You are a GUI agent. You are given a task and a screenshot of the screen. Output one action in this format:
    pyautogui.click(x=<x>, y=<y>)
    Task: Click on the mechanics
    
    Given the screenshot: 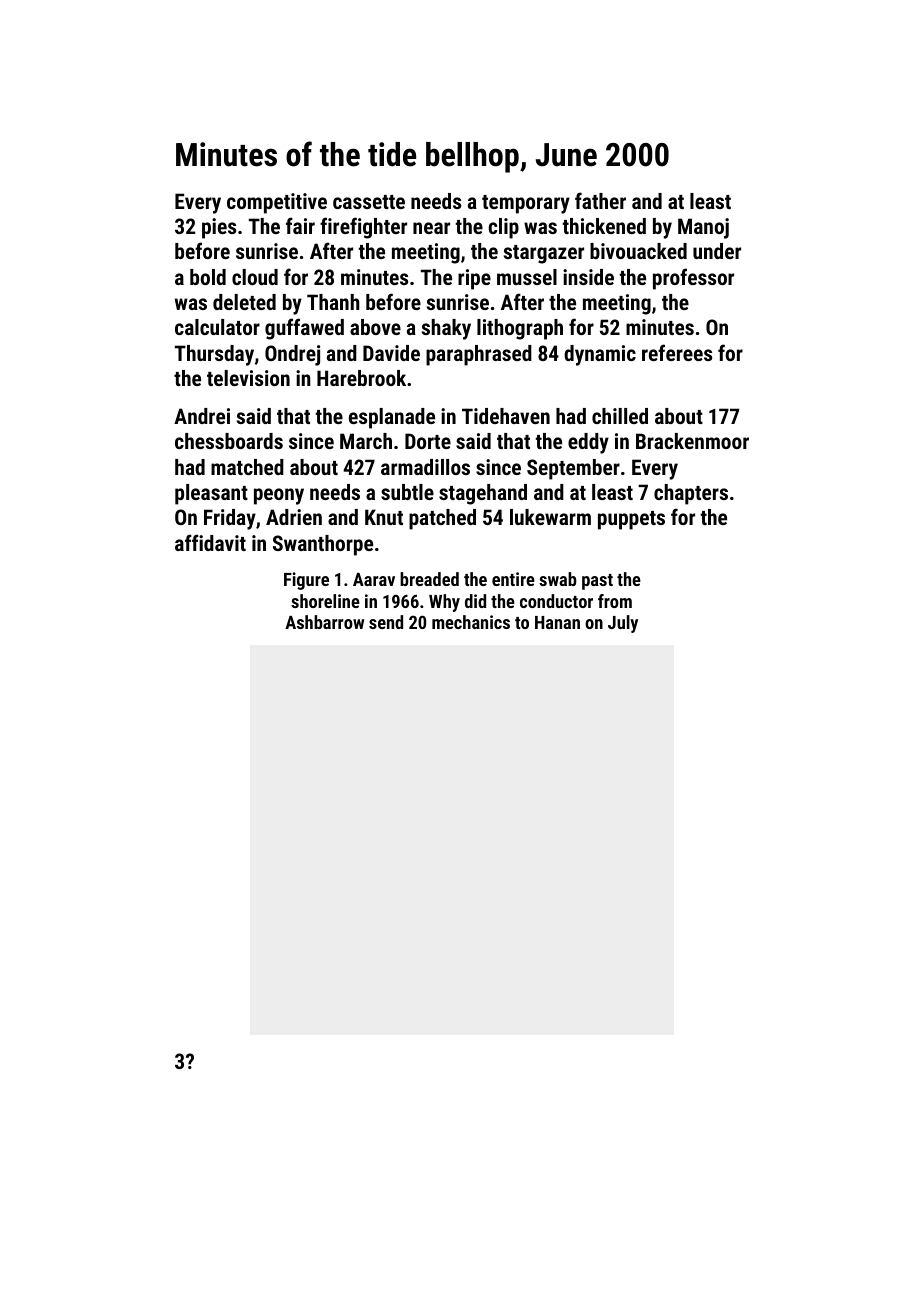 What is the action you would take?
    pyautogui.click(x=471, y=622)
